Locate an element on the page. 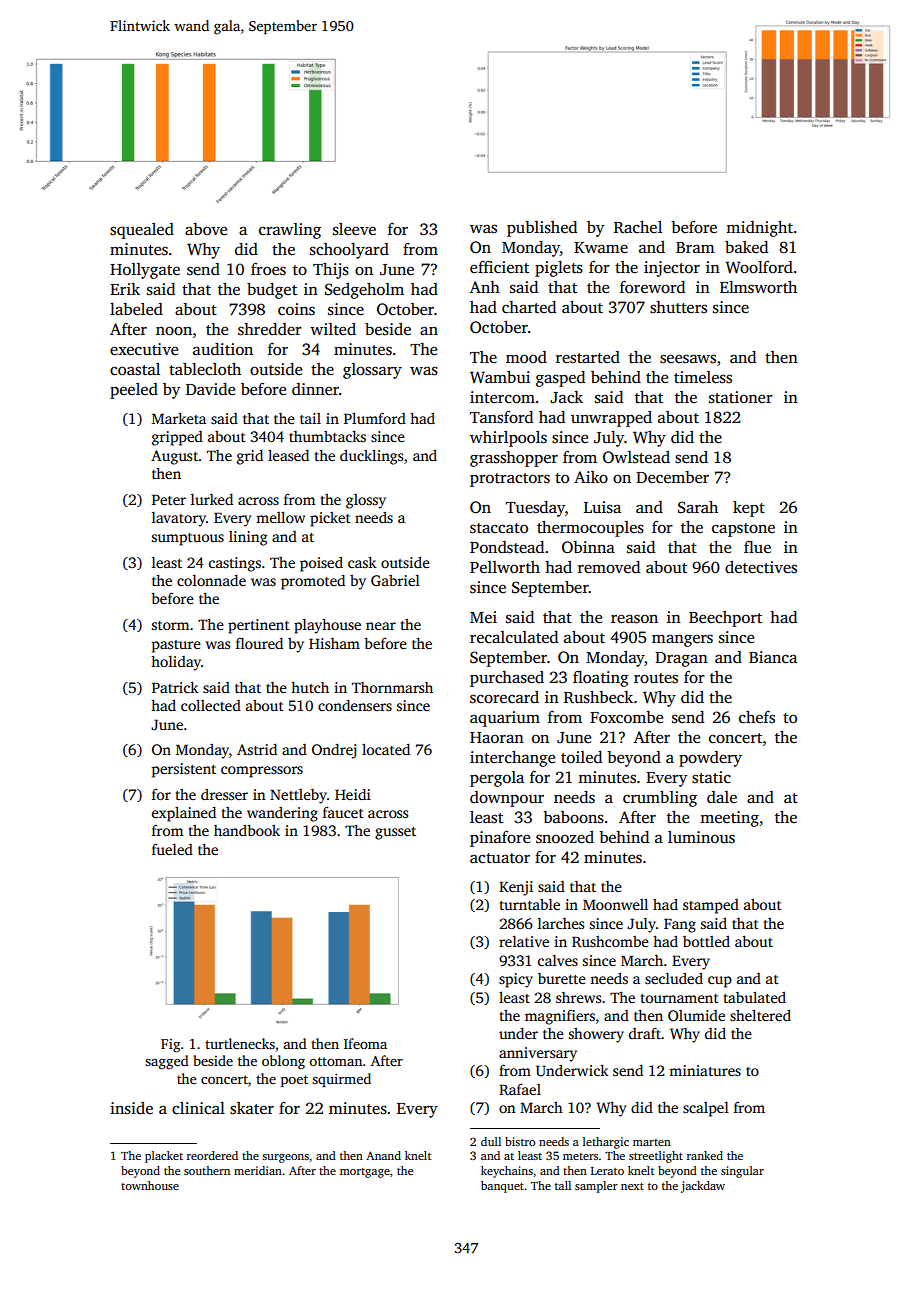  mortgage is located at coordinates (365, 1173).
